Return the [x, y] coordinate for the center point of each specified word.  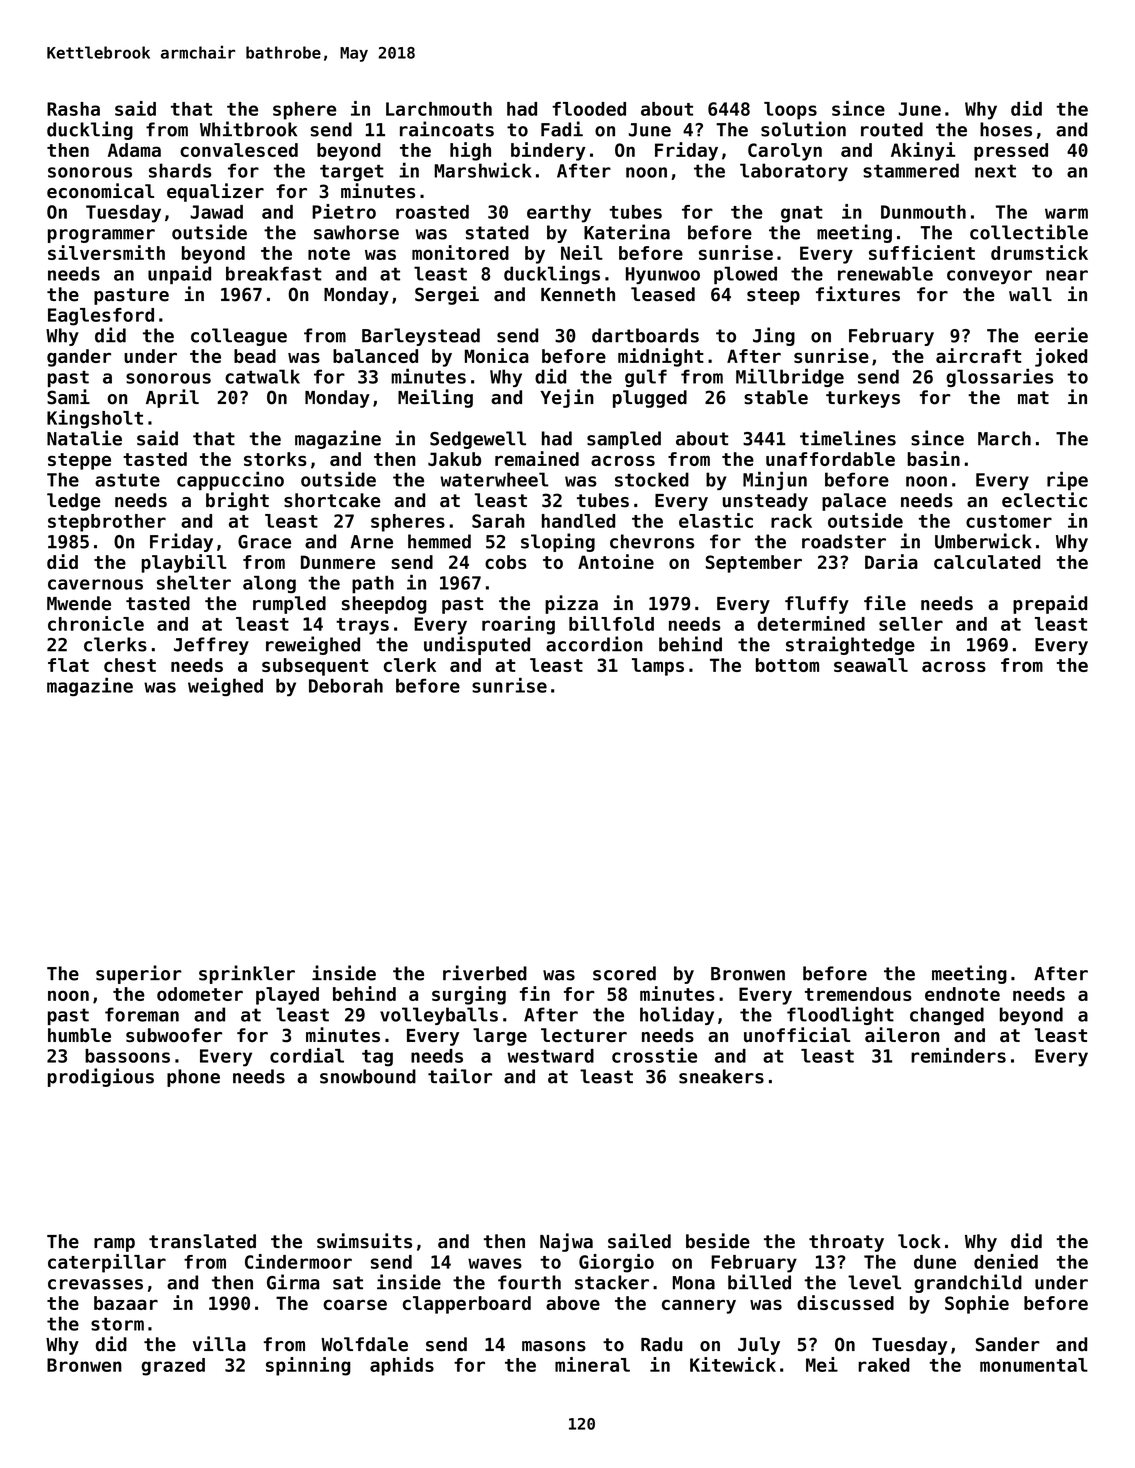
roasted [432, 212]
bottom [787, 665]
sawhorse [356, 232]
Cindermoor [298, 1261]
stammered [911, 170]
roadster [844, 541]
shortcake [332, 500]
